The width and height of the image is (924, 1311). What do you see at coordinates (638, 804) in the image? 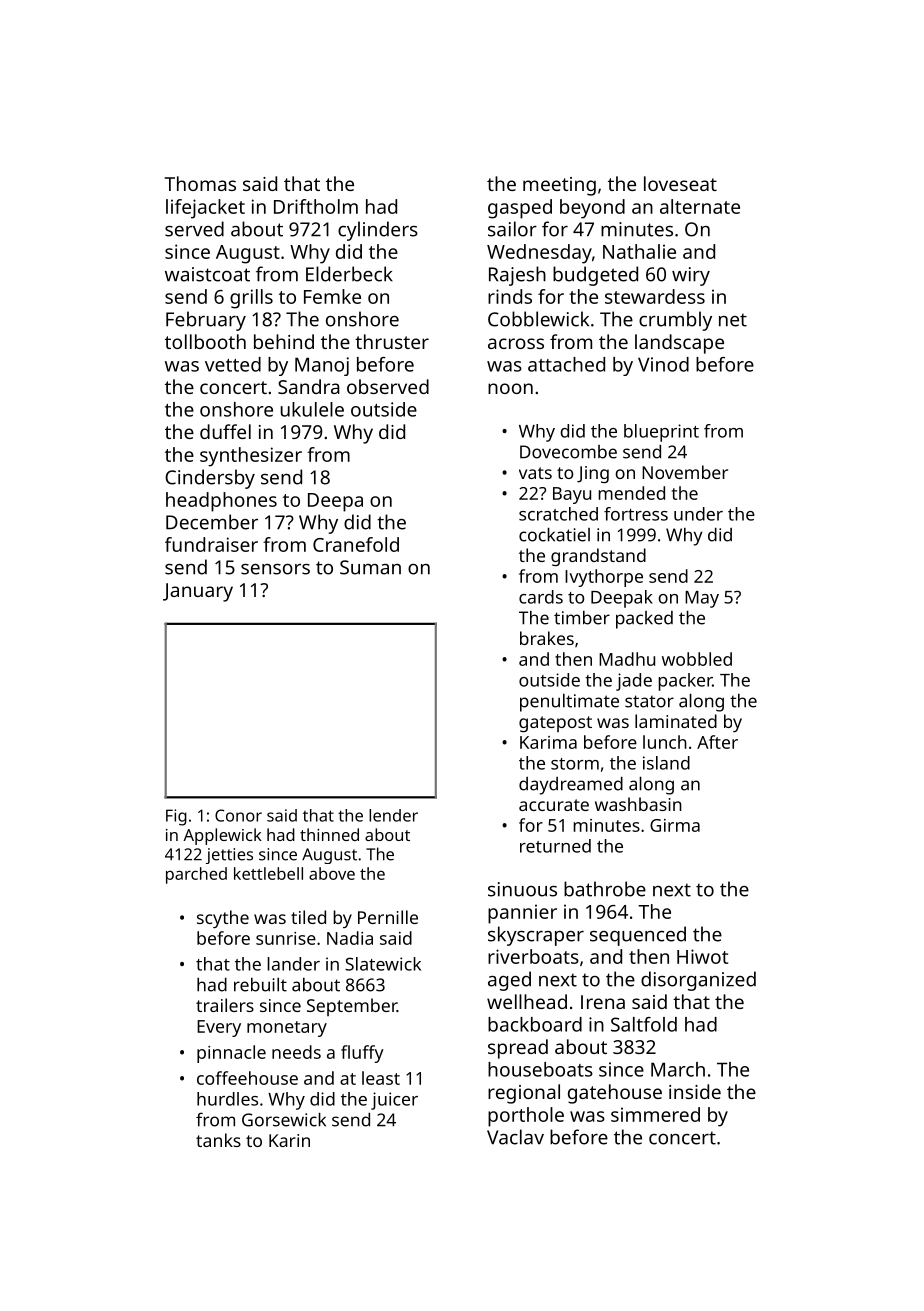
I see `washbasin` at bounding box center [638, 804].
